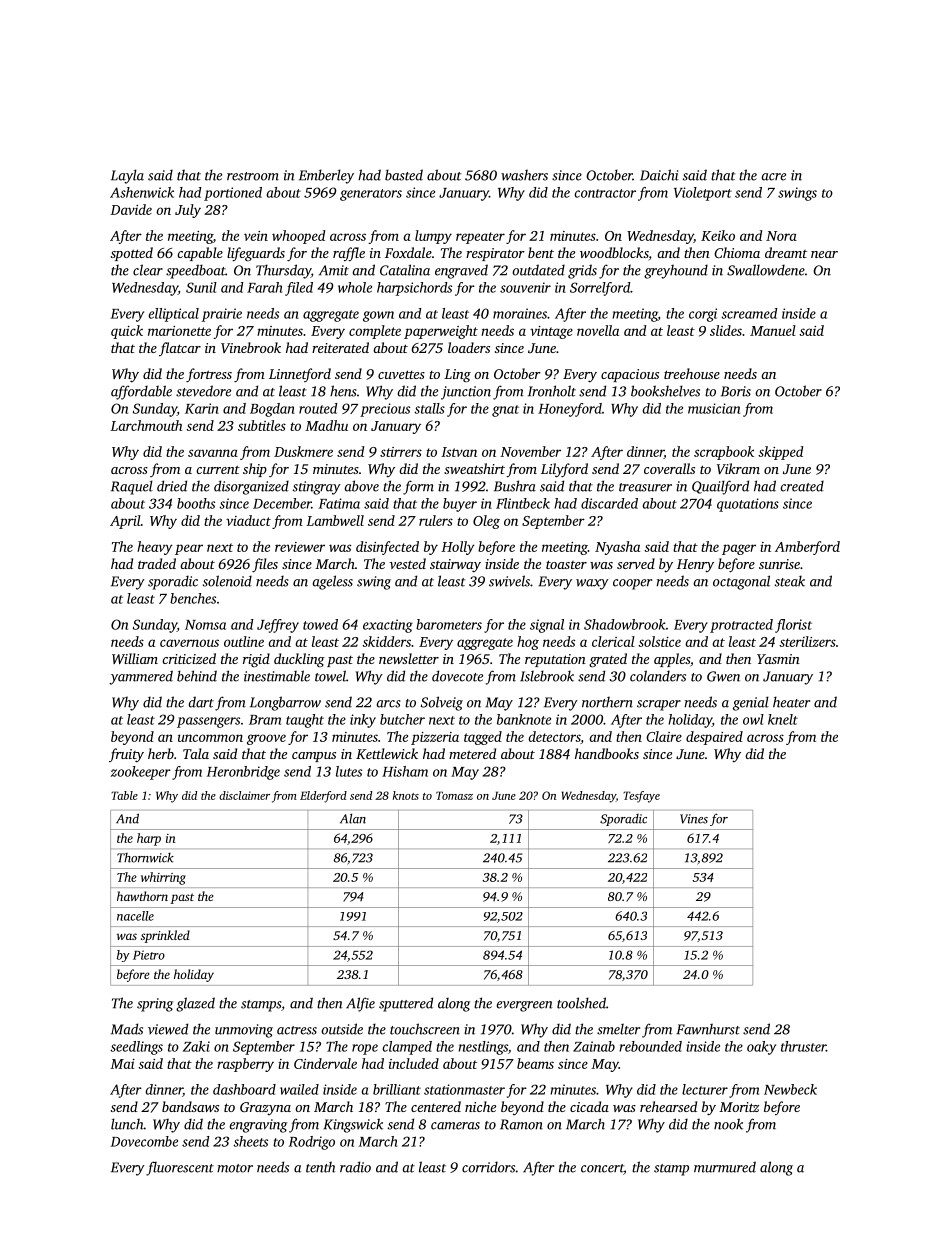 The image size is (952, 1233). What do you see at coordinates (466, 393) in the page?
I see `junction` at bounding box center [466, 393].
